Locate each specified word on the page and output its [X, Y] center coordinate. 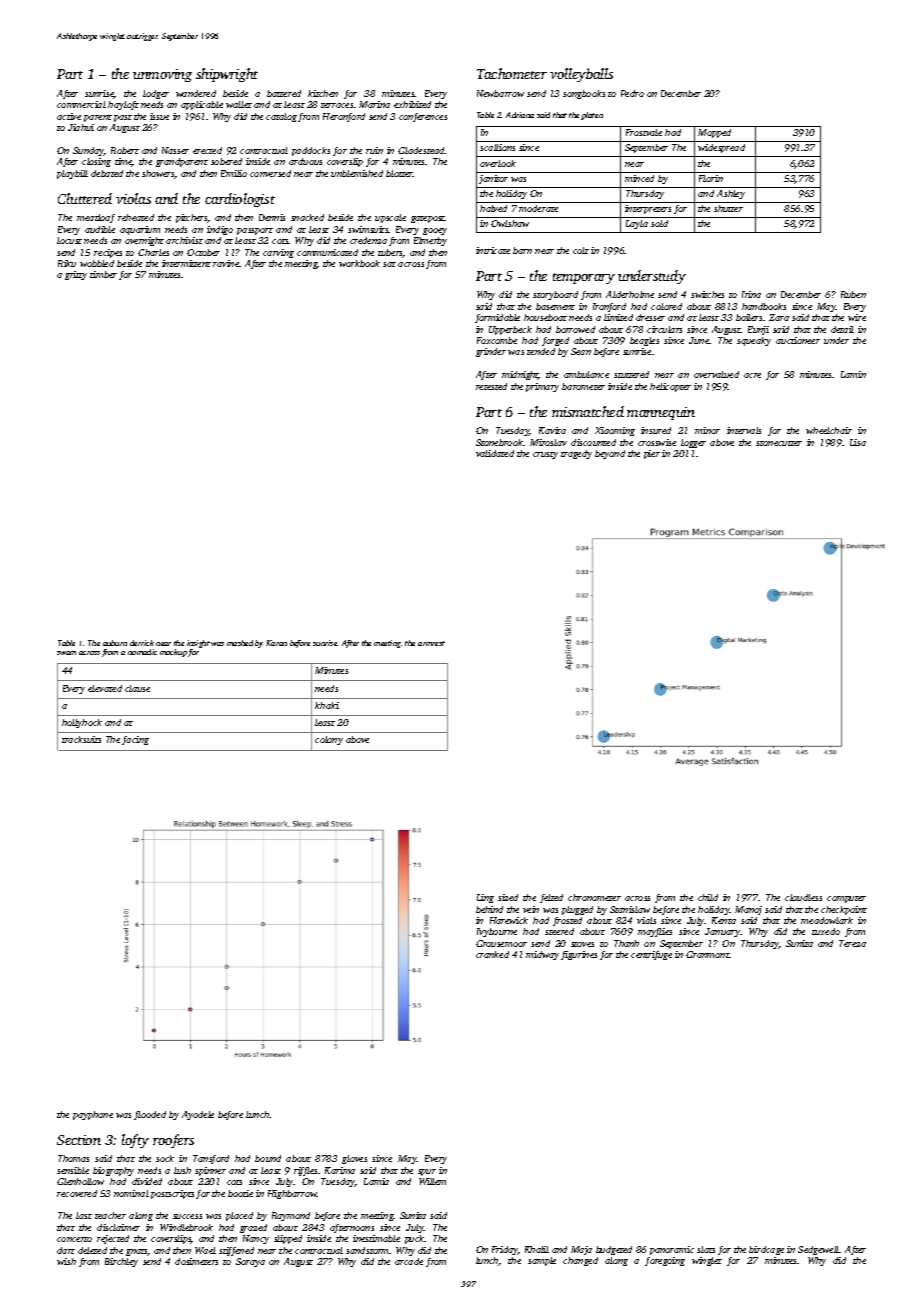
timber [103, 274]
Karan [276, 643]
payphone [93, 1115]
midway [542, 955]
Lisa [858, 442]
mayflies [655, 932]
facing [135, 740]
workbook [359, 263]
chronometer [594, 897]
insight [198, 644]
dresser [650, 317]
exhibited [412, 104]
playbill [72, 174]
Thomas [73, 1158]
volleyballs [581, 75]
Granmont [708, 954]
